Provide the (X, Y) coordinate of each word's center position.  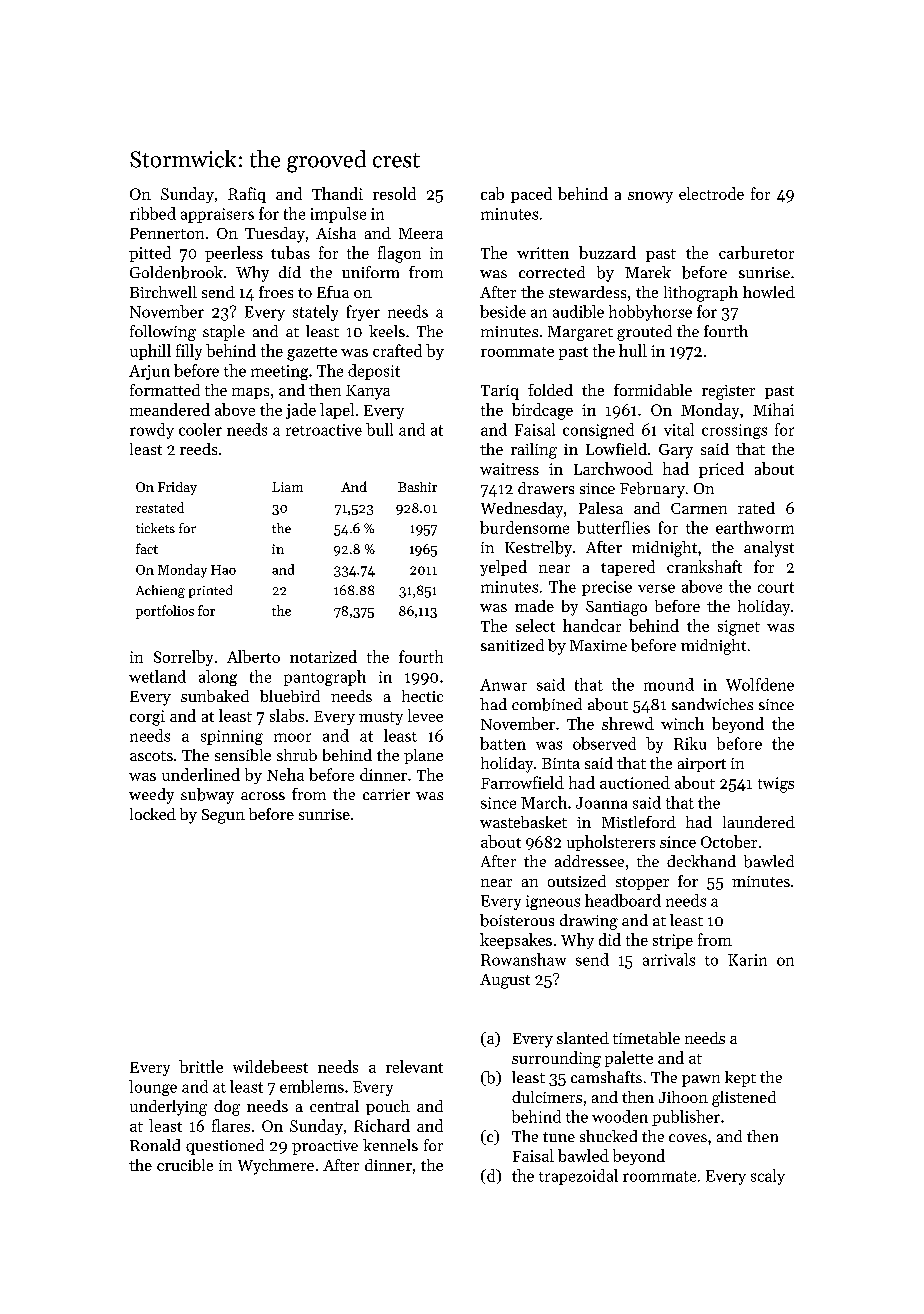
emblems (312, 1086)
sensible (243, 755)
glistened (744, 1099)
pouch (388, 1107)
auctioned (635, 782)
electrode (711, 193)
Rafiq (247, 195)
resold (394, 193)
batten (503, 743)
